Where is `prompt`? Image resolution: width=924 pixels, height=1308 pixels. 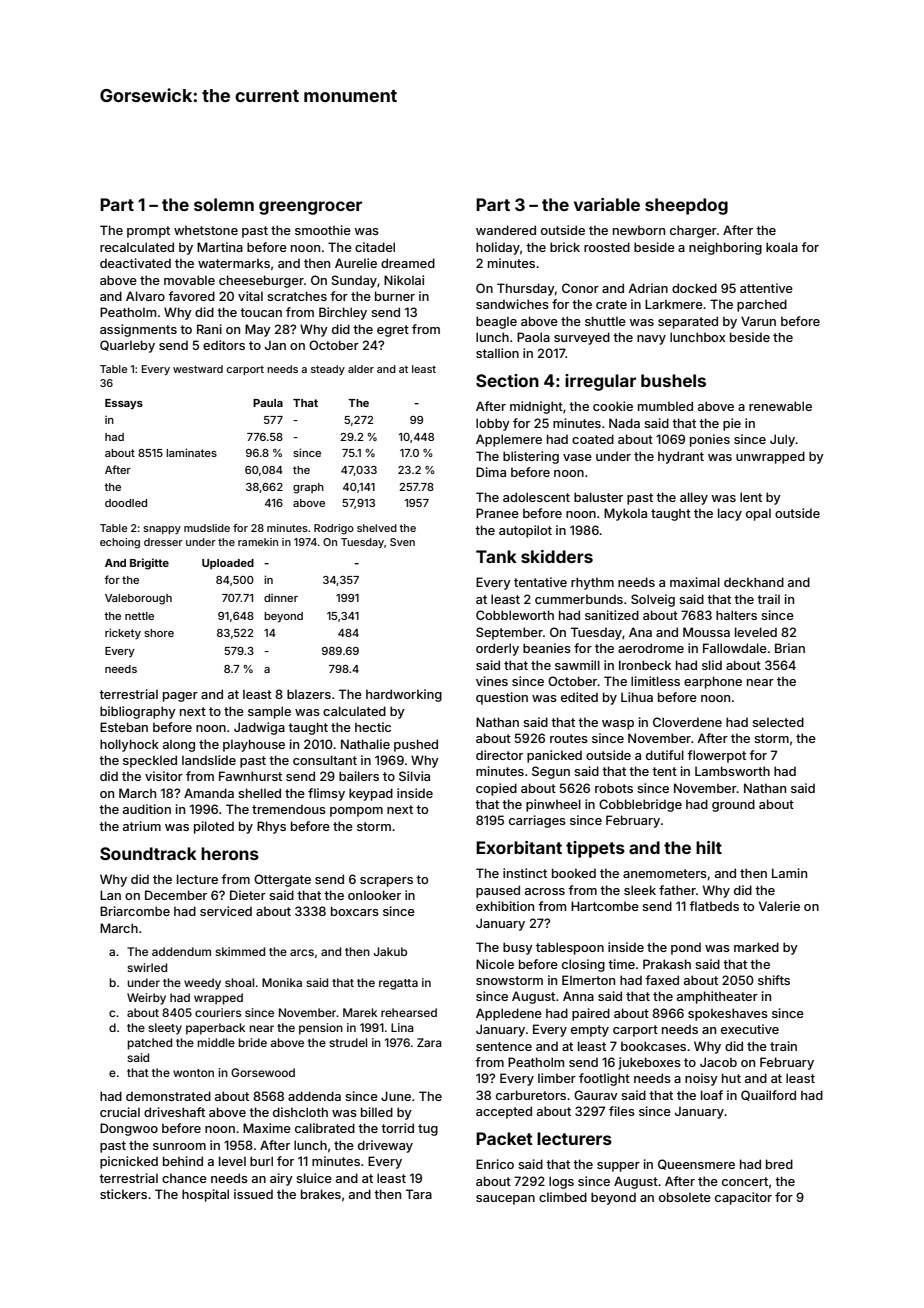
prompt is located at coordinates (148, 232).
